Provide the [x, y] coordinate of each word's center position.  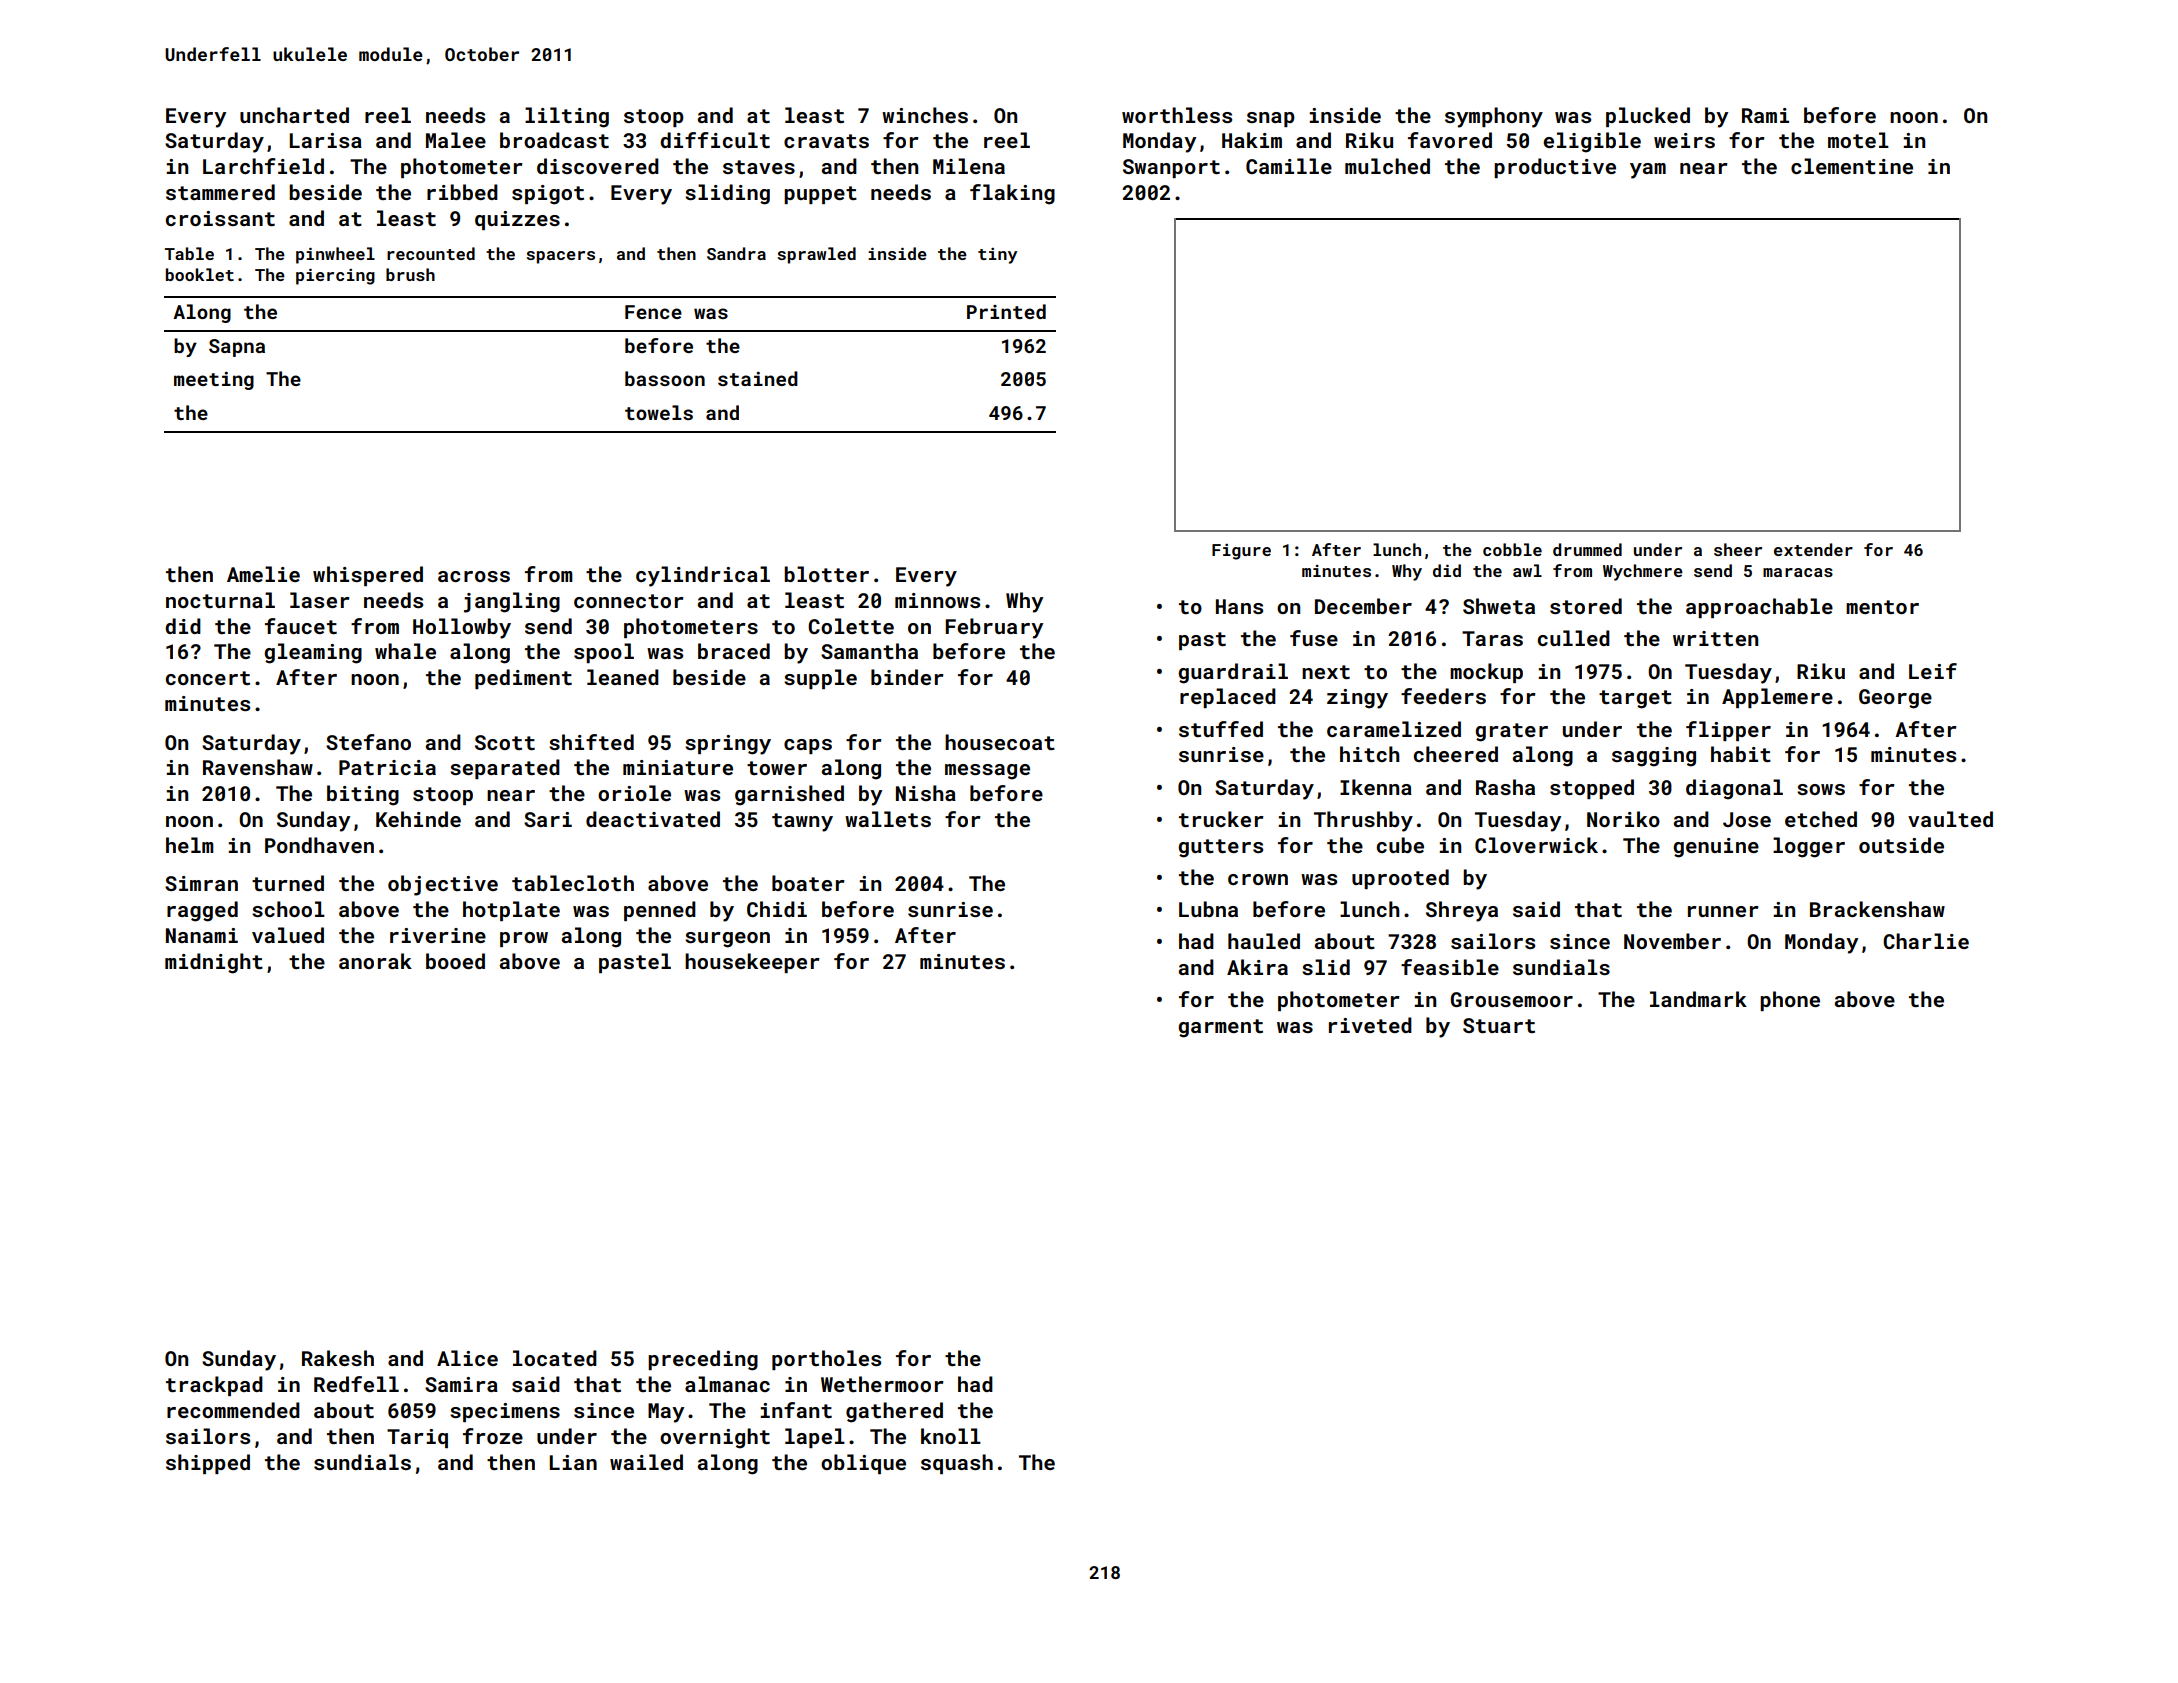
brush [410, 274]
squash [957, 1464]
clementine [1852, 166]
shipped [208, 1464]
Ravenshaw [258, 767]
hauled [1264, 941]
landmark [1698, 999]
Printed [1006, 311]
